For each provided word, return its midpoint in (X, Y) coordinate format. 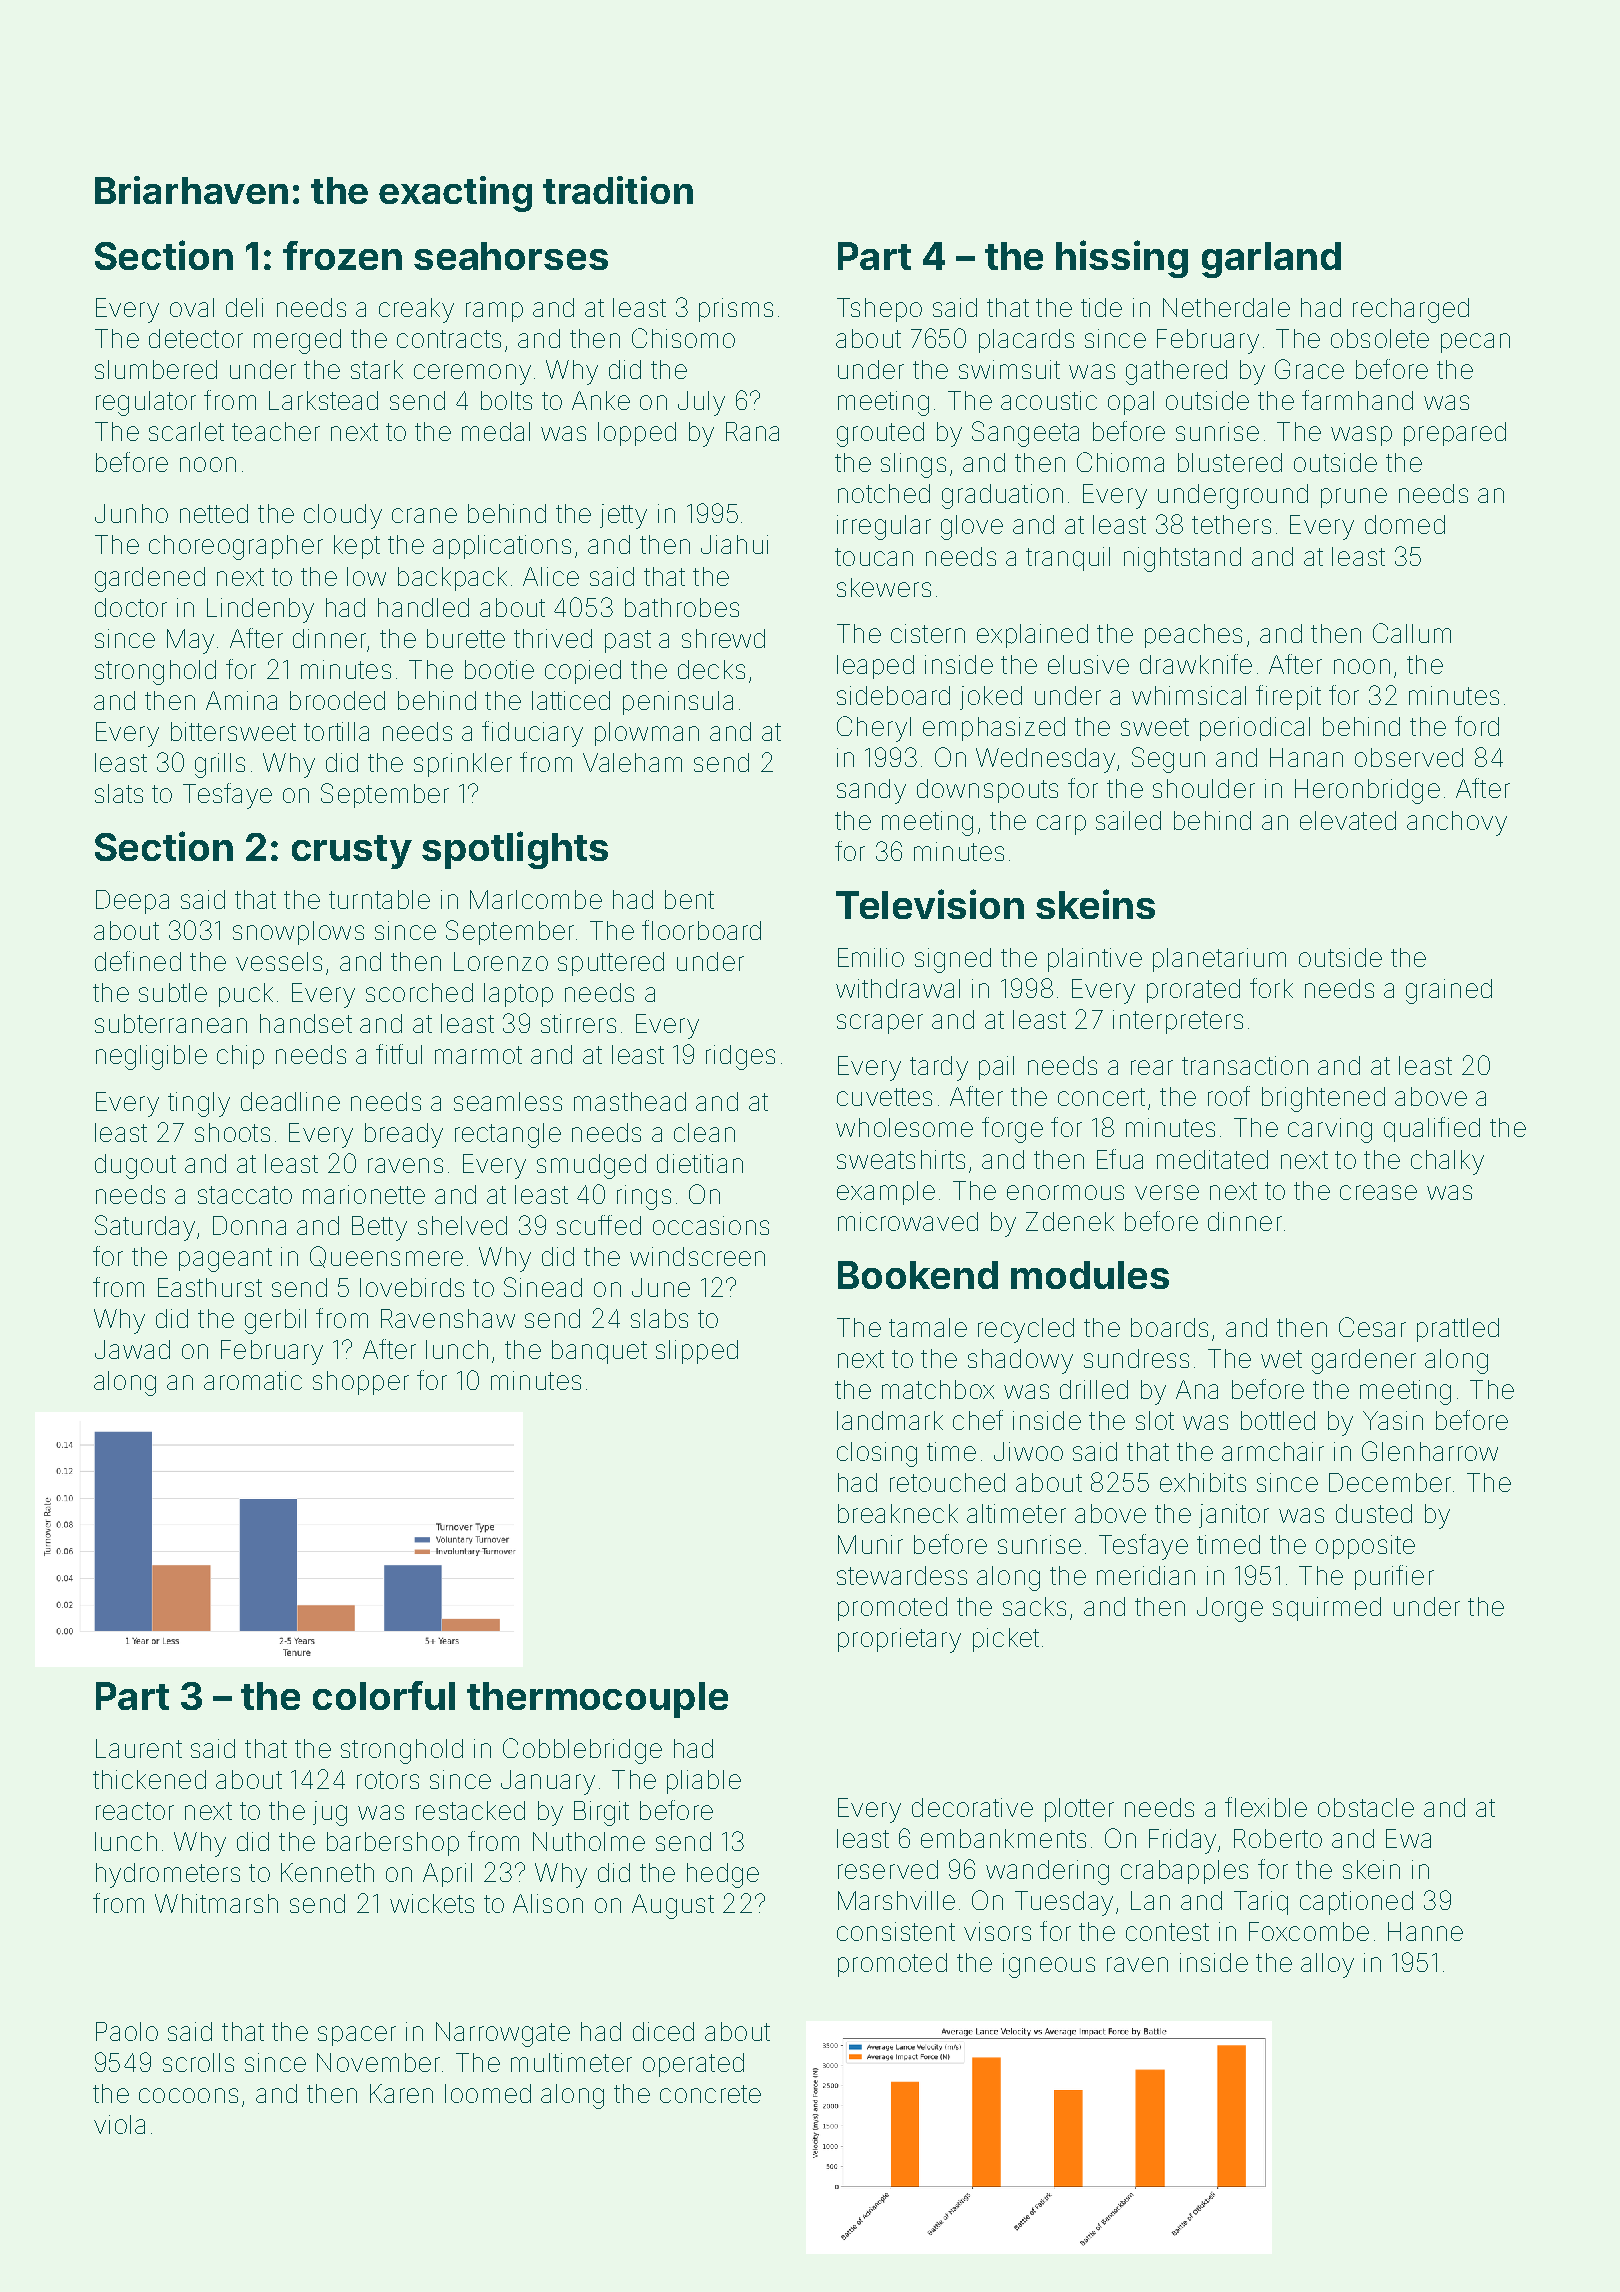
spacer (357, 2036)
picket (1006, 1640)
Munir (870, 1544)
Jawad (132, 1349)
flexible (1266, 1807)
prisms (736, 310)
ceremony (472, 374)
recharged (1411, 310)
